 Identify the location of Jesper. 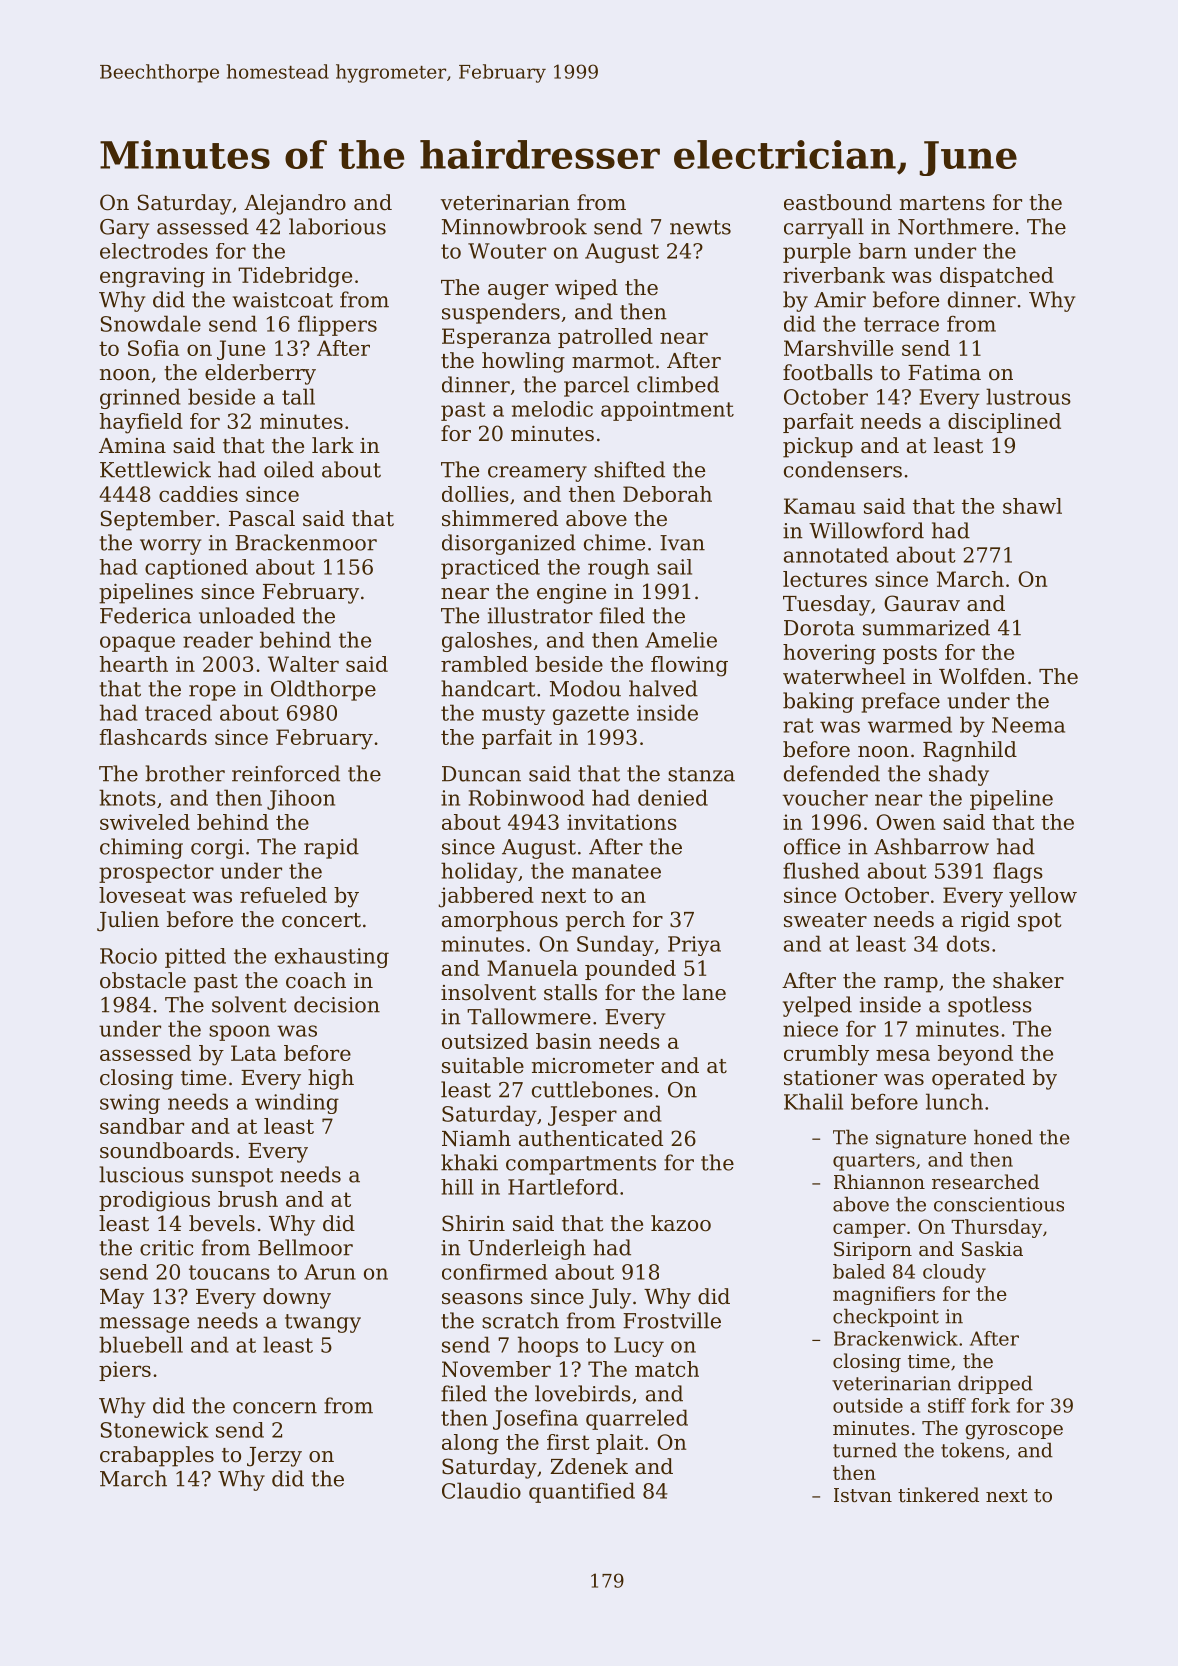
(582, 1116).
